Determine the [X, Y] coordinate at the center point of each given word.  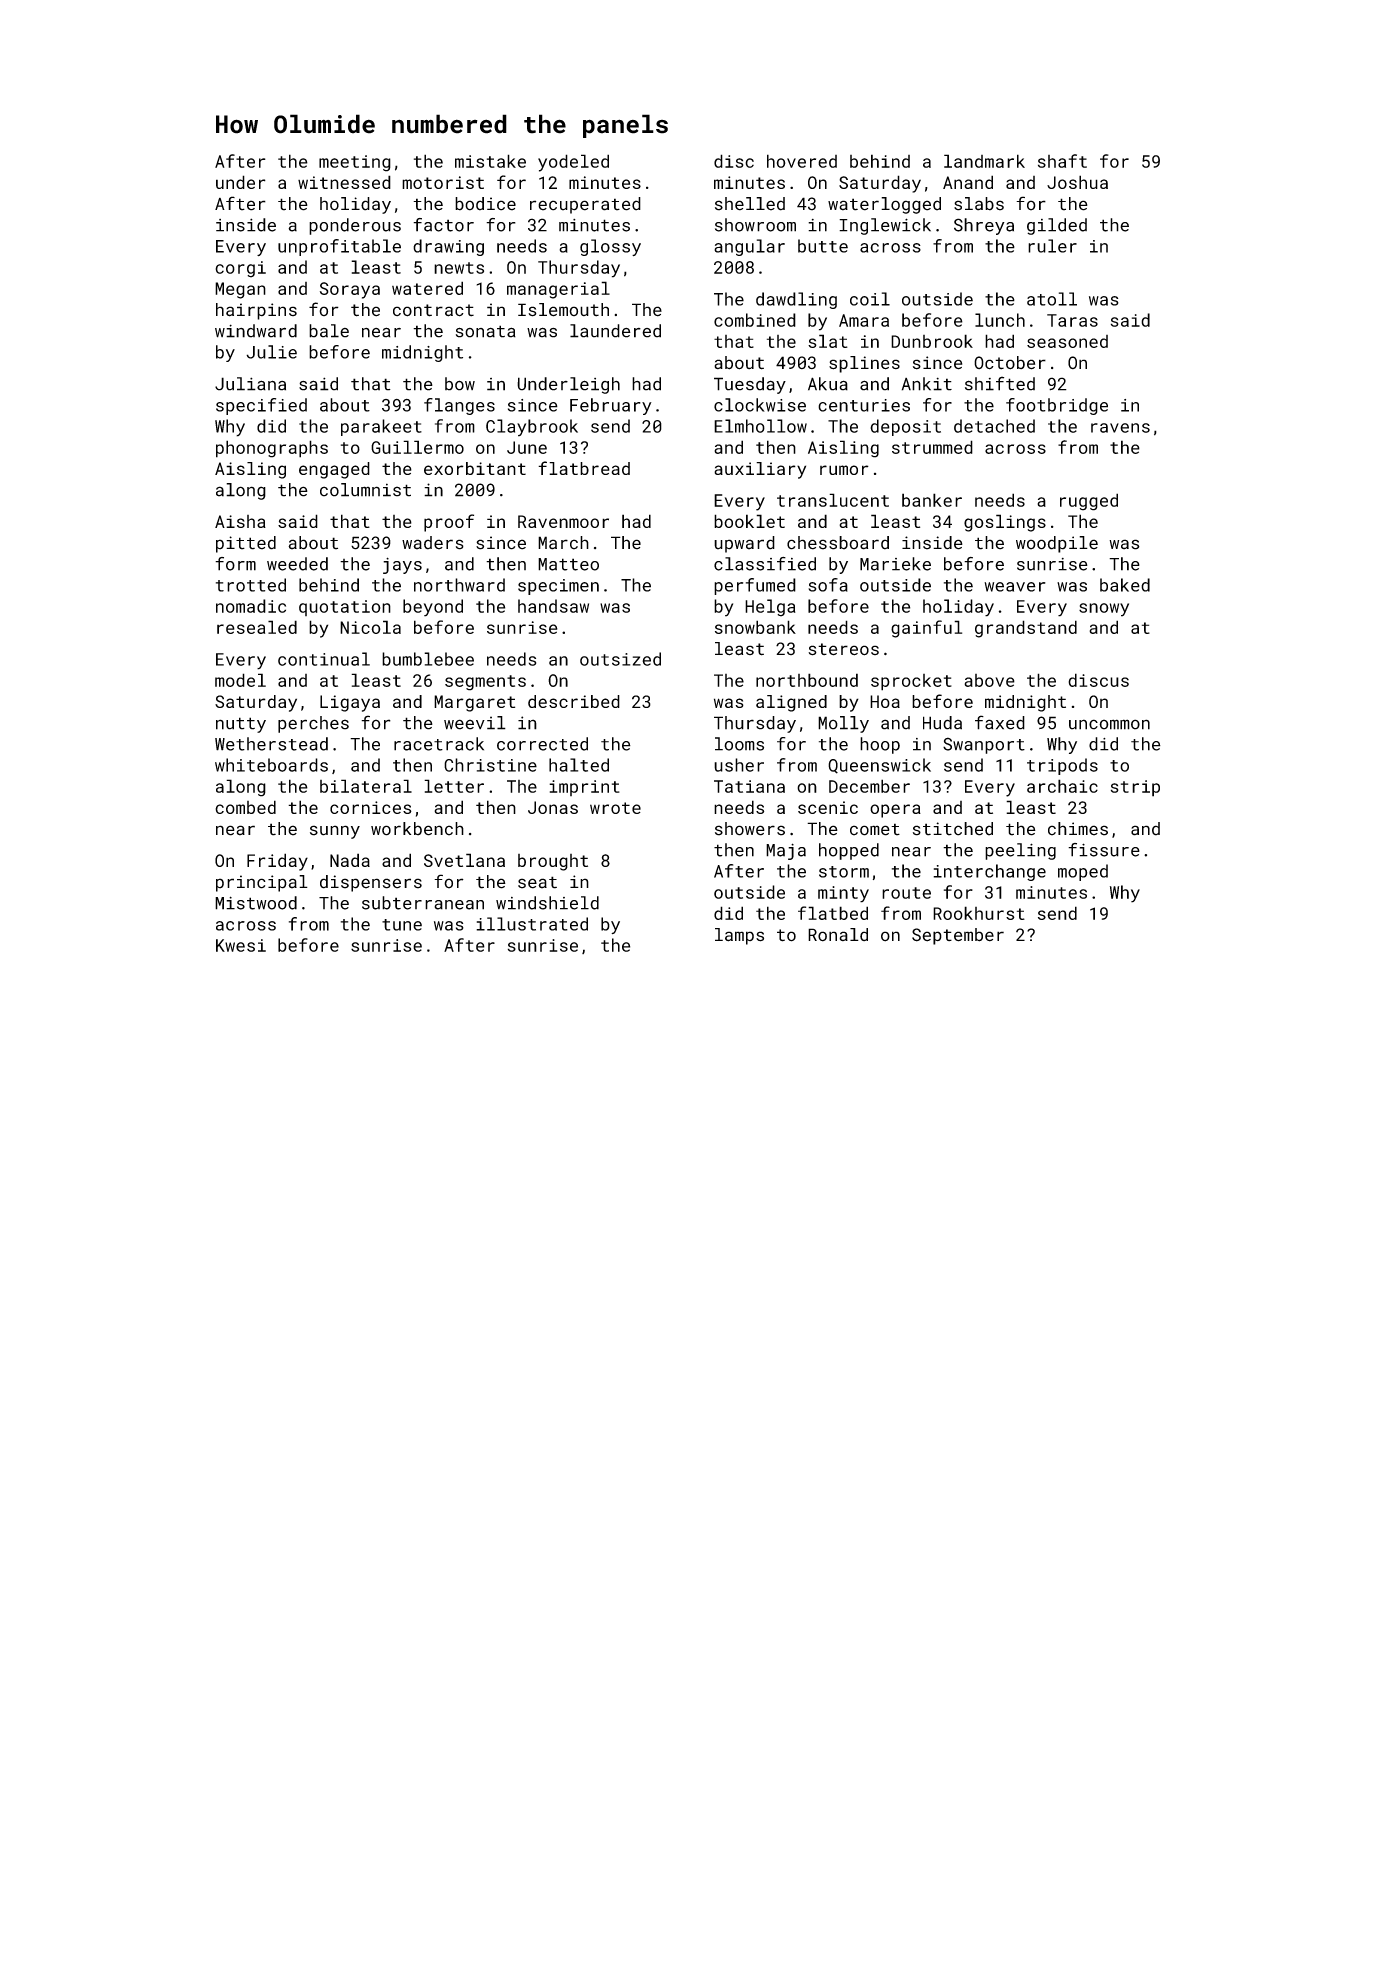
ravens [1120, 428]
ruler [1052, 246]
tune [402, 925]
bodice [485, 204]
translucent [833, 500]
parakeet [381, 427]
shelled [750, 204]
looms [739, 744]
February [611, 406]
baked [1125, 585]
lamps [739, 936]
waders [433, 543]
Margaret [474, 703]
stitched [953, 829]
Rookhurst [979, 913]
